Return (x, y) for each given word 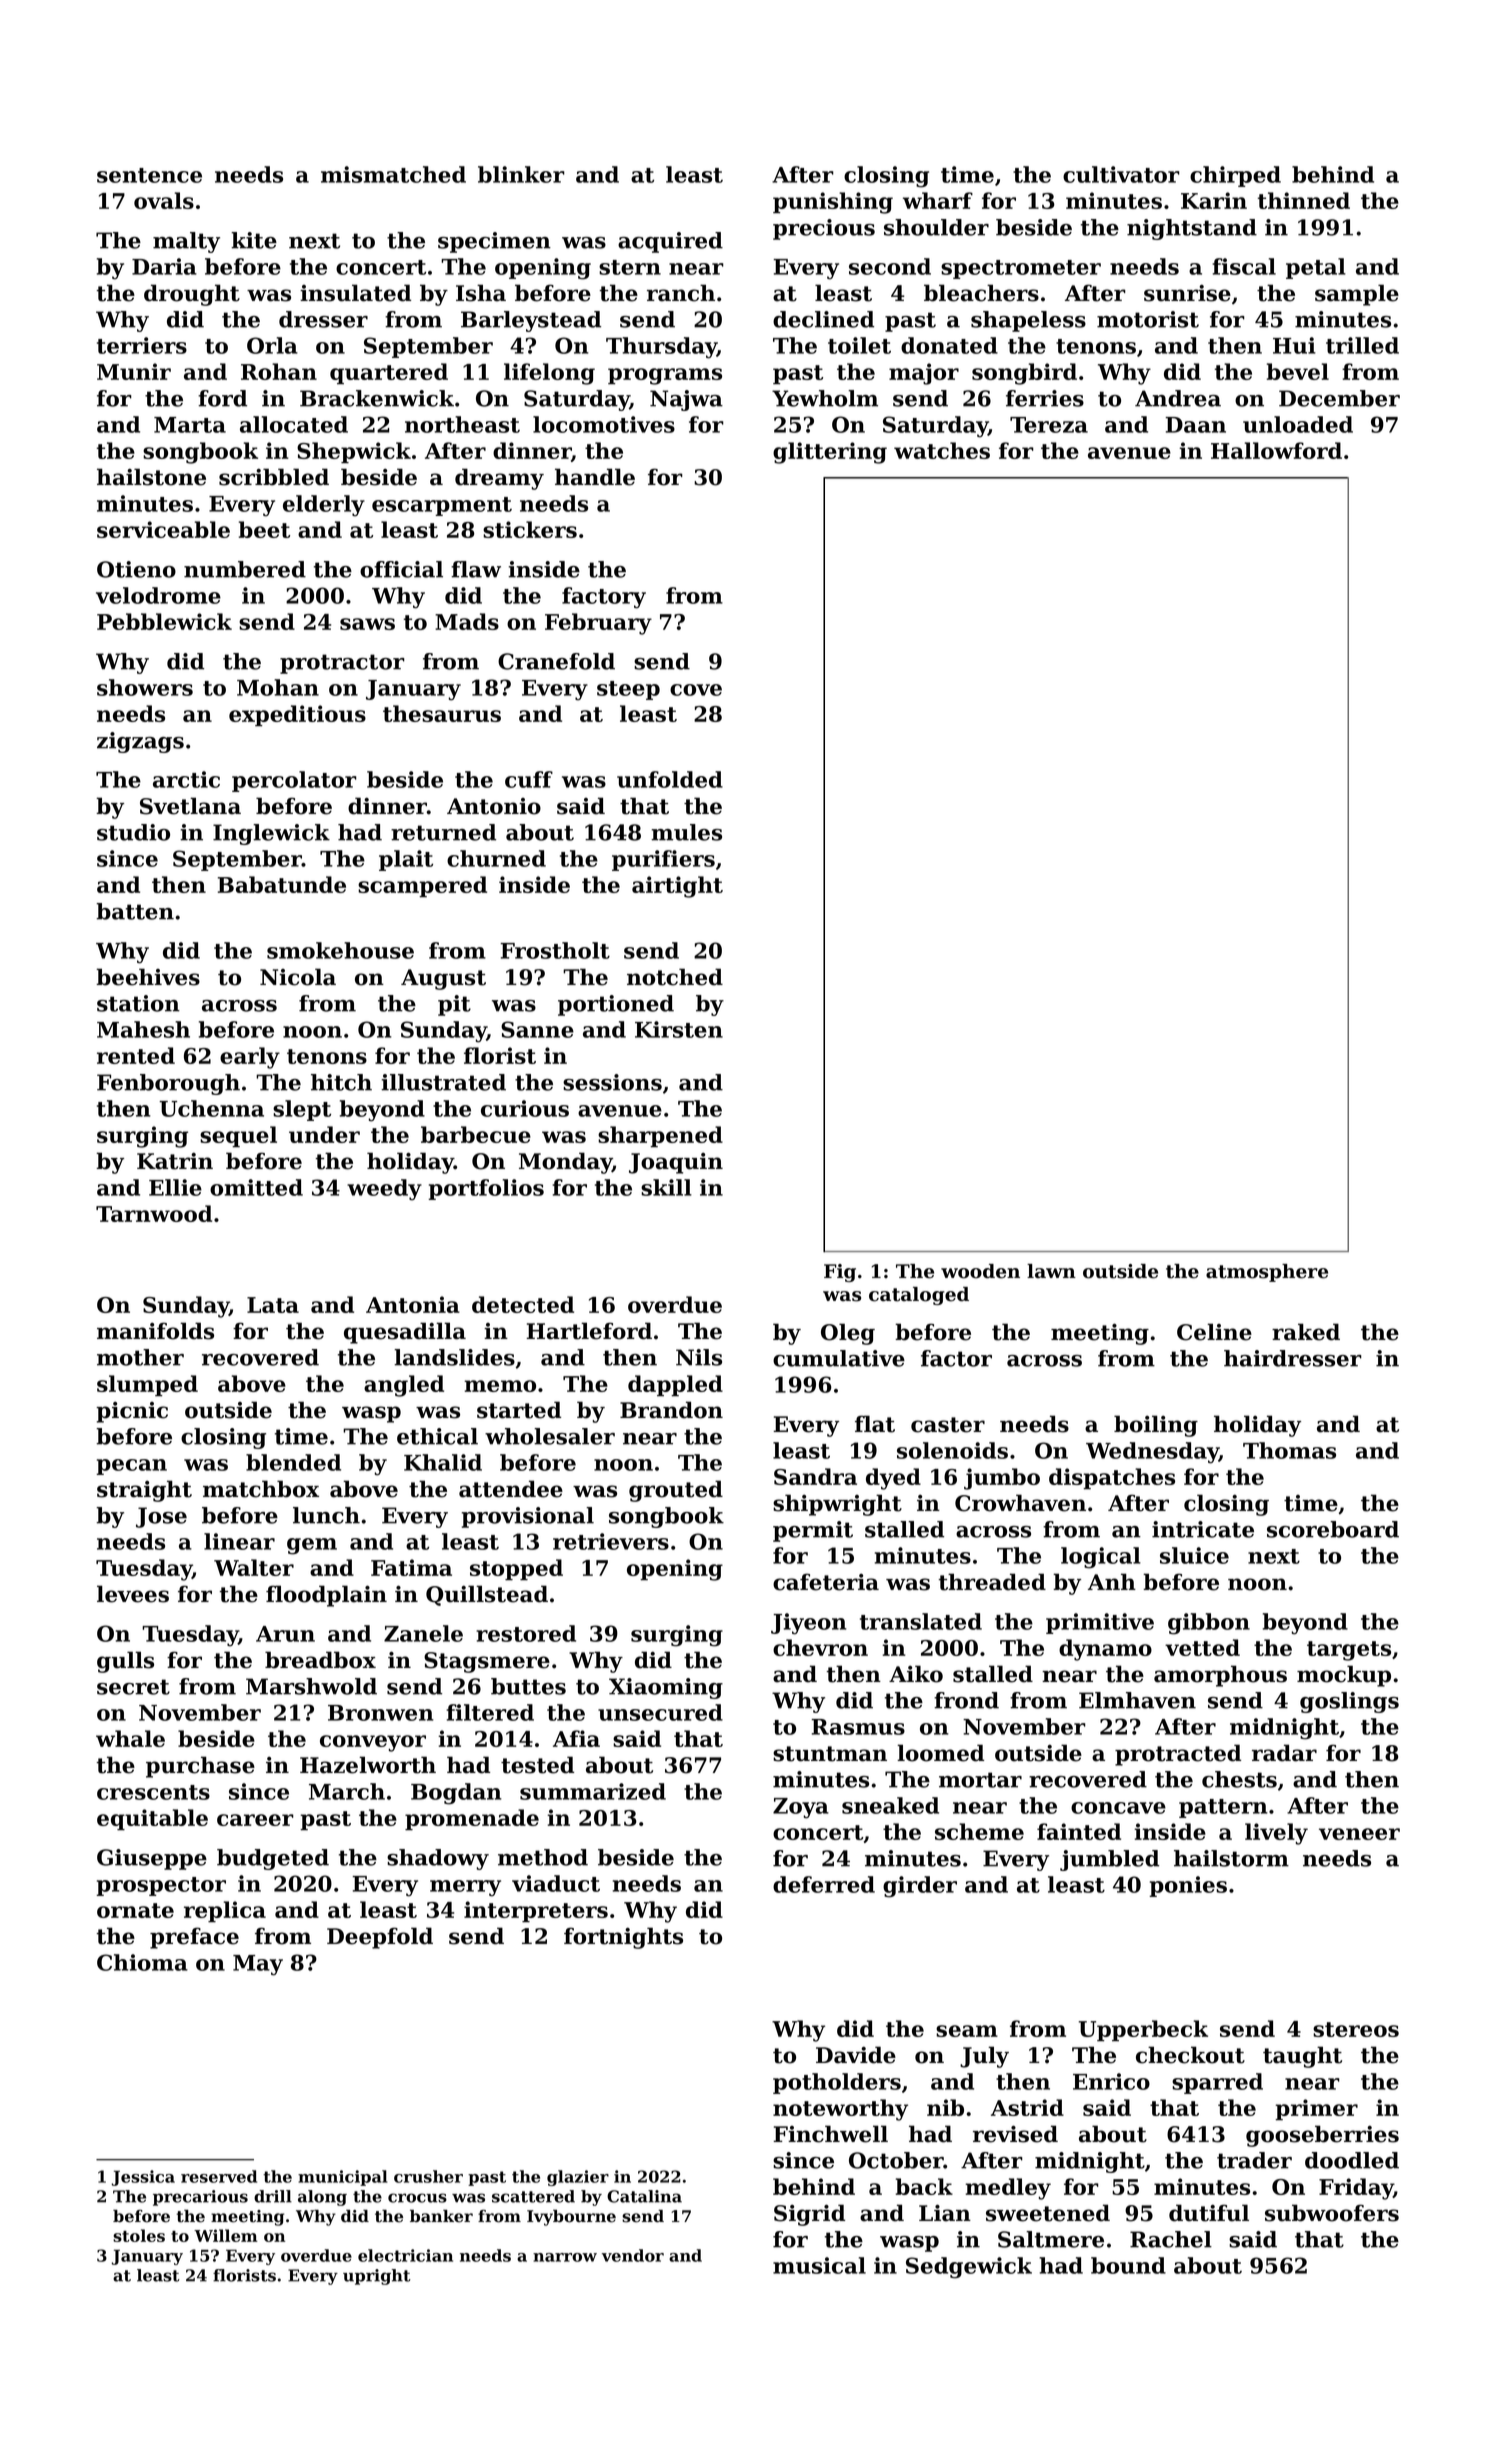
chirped (1235, 176)
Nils (699, 1357)
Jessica (143, 2178)
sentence (149, 175)
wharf (938, 200)
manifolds (155, 1331)
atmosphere (1267, 1273)
